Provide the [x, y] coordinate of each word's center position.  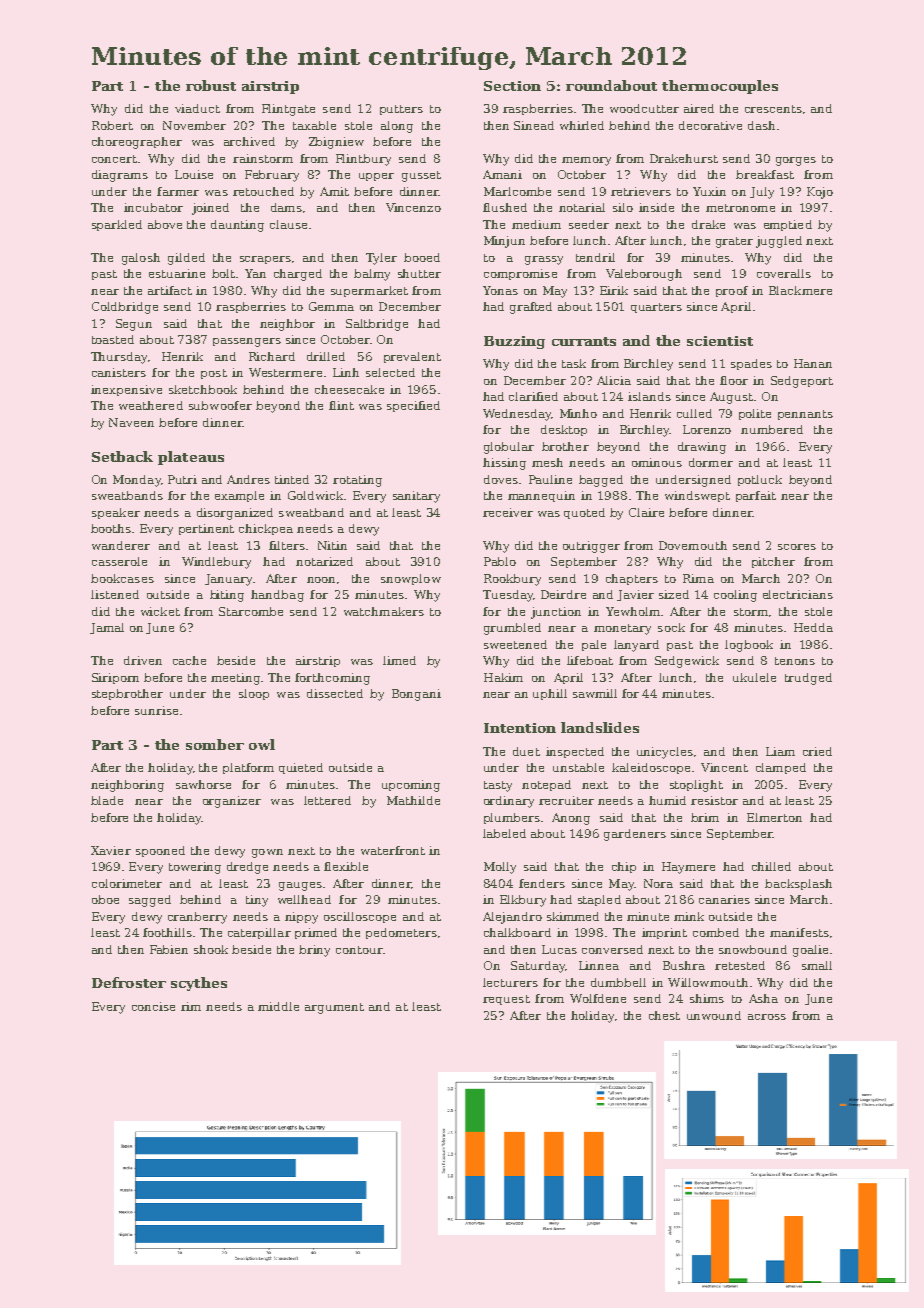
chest [664, 1015]
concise [153, 1006]
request [506, 1000]
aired [699, 108]
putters [401, 110]
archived [249, 141]
